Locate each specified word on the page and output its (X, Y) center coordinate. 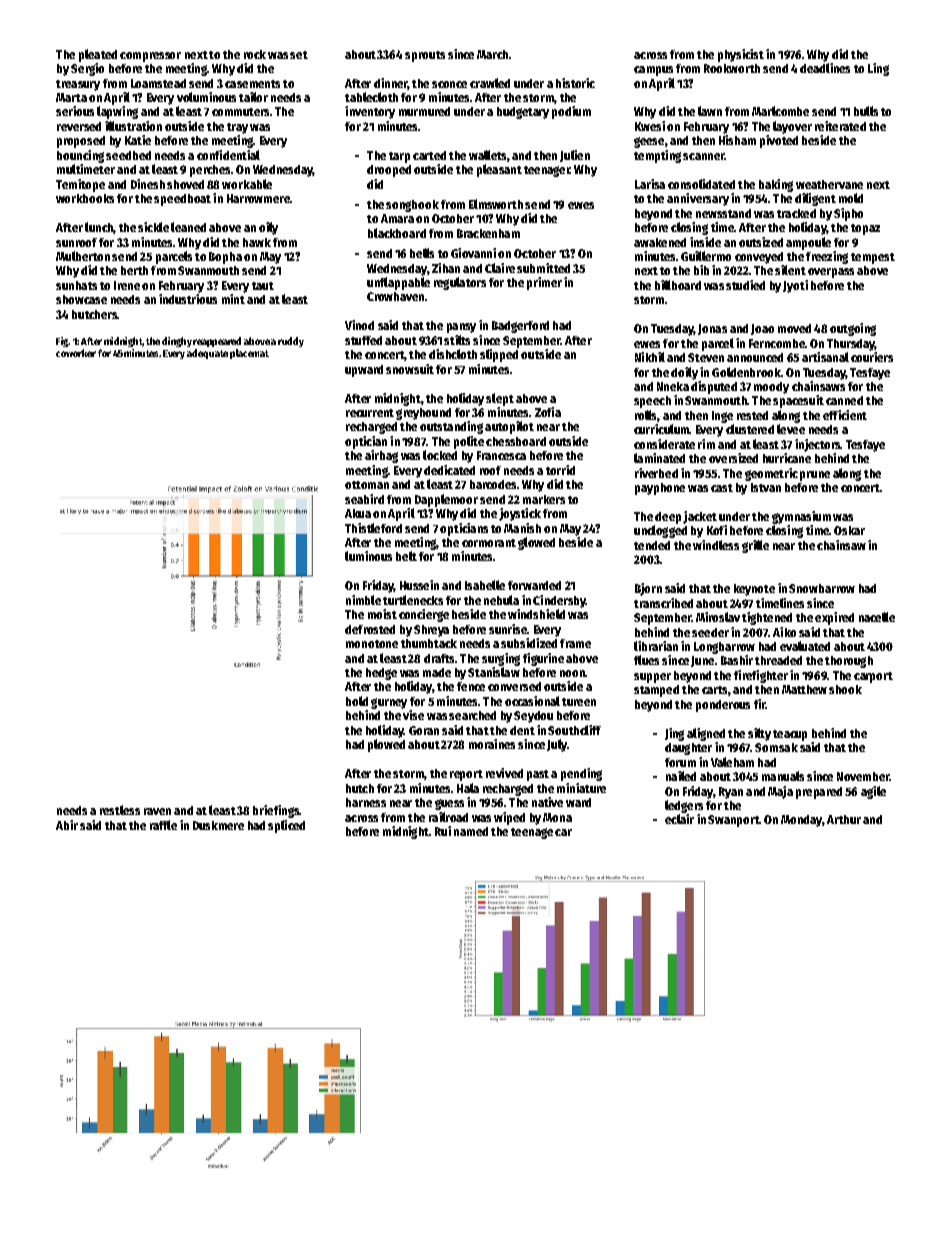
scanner (704, 156)
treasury (78, 85)
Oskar (849, 530)
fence (471, 686)
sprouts (425, 56)
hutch (360, 788)
